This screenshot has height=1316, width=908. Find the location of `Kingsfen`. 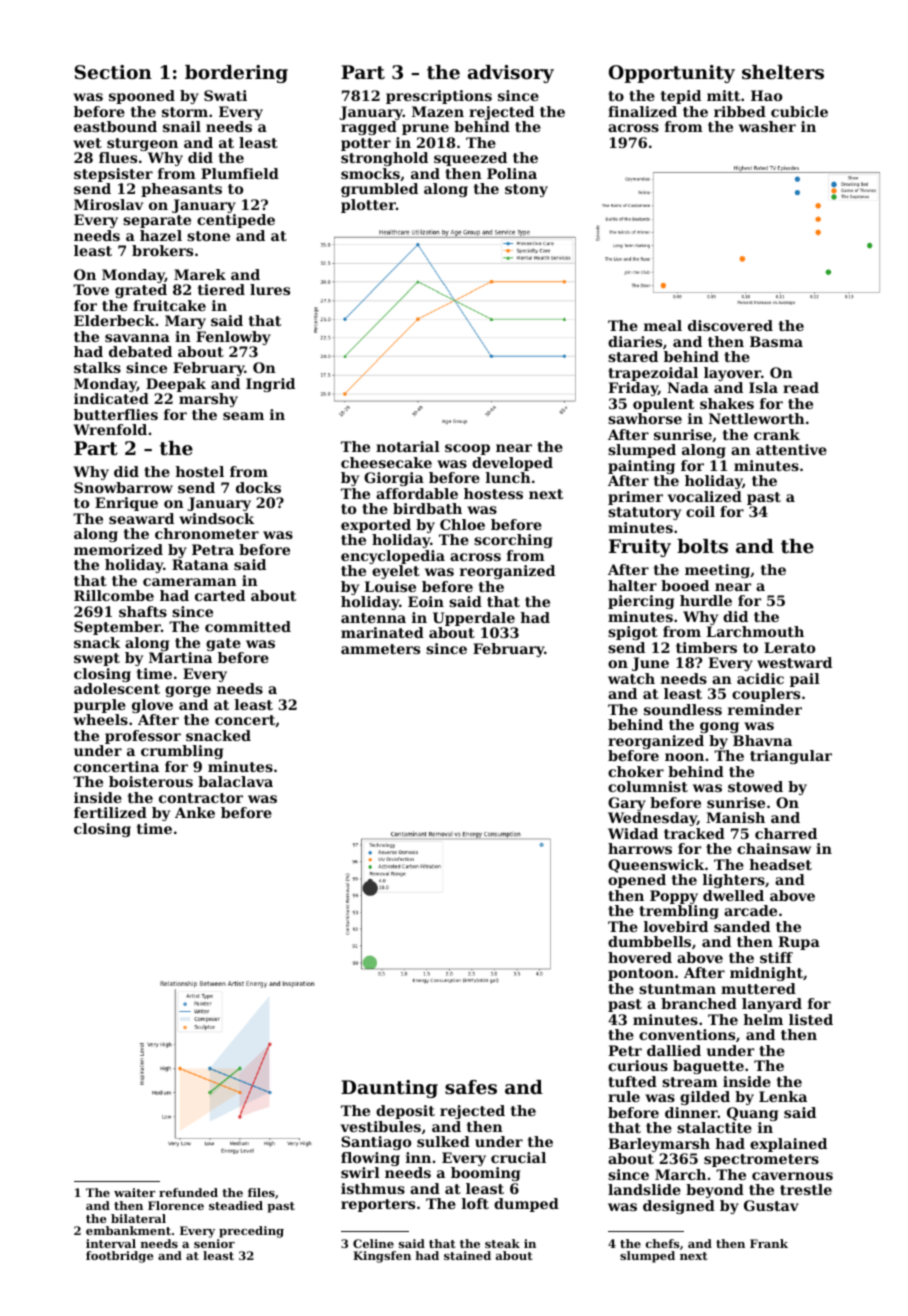

Kingsfen is located at coordinates (382, 1257).
